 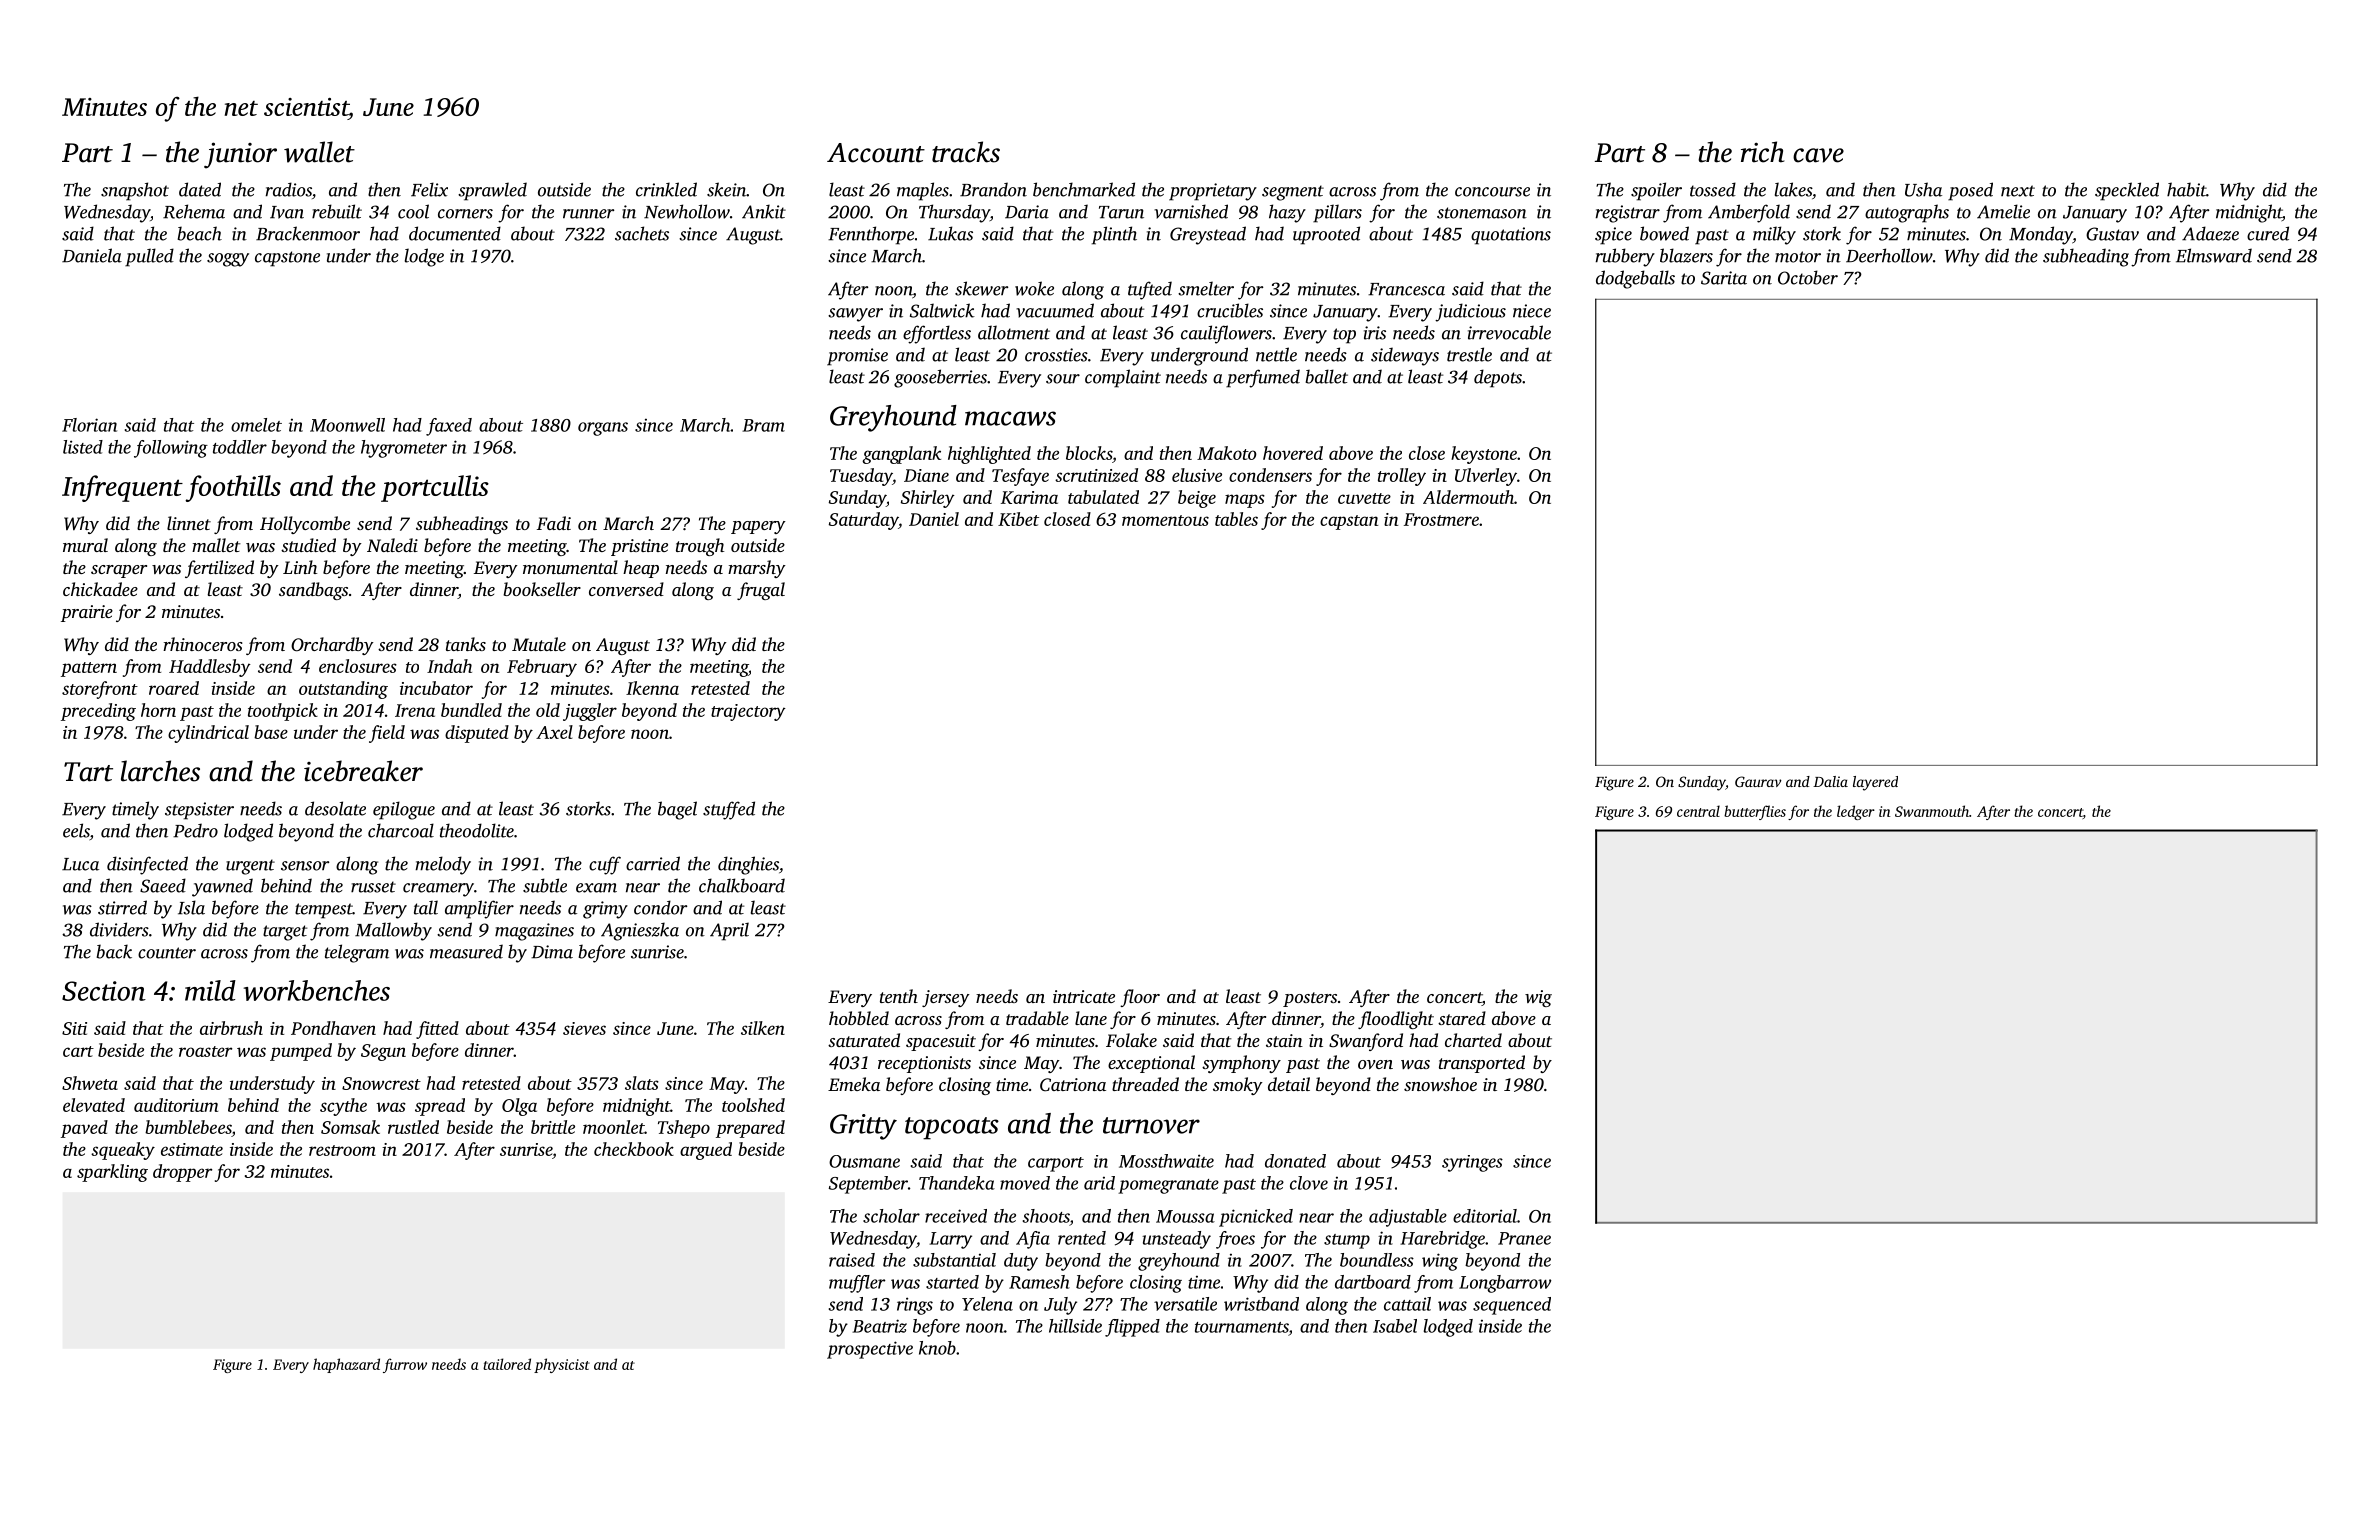 I want to click on Makoto, so click(x=1227, y=453).
